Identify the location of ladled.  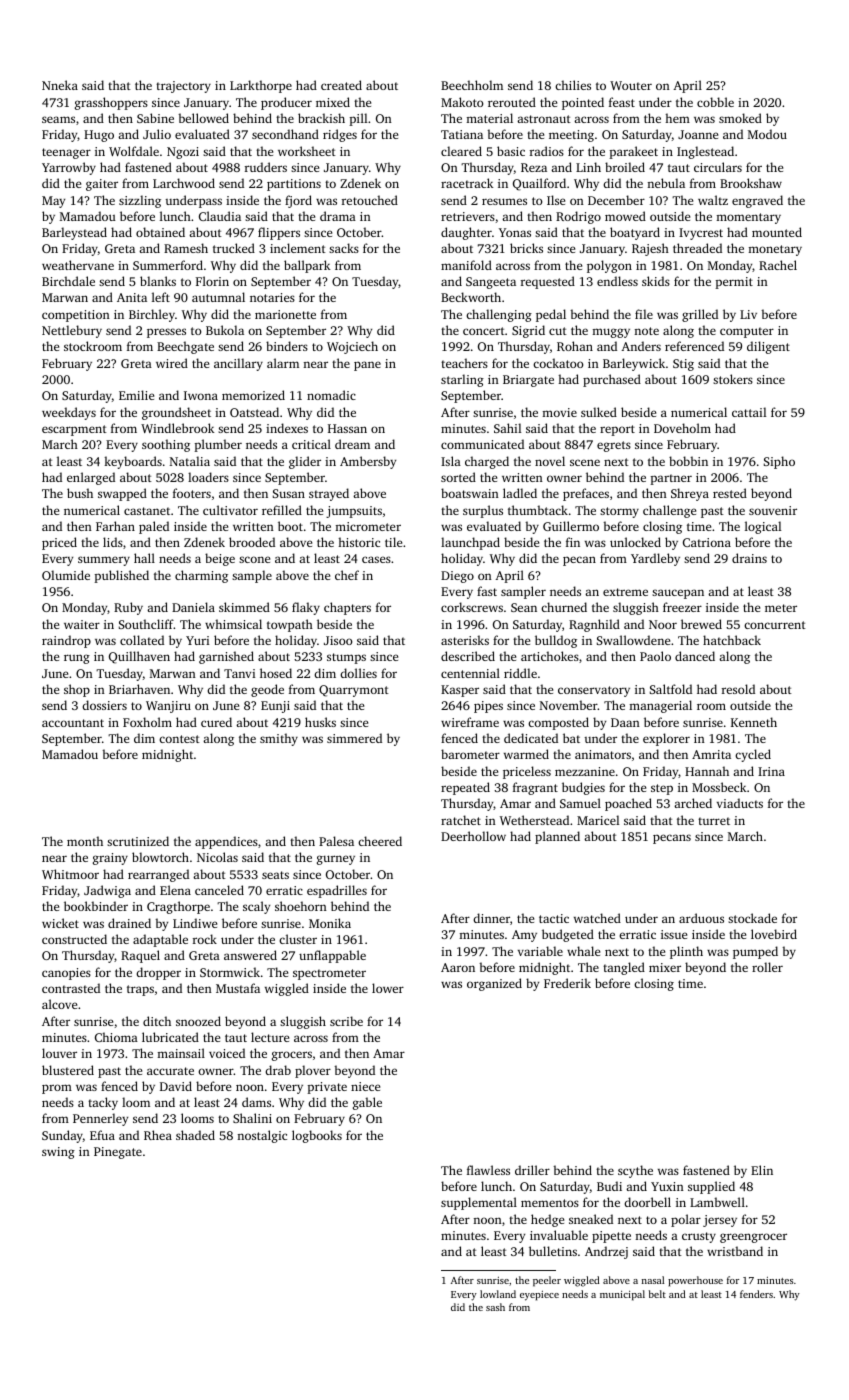
(520, 493).
